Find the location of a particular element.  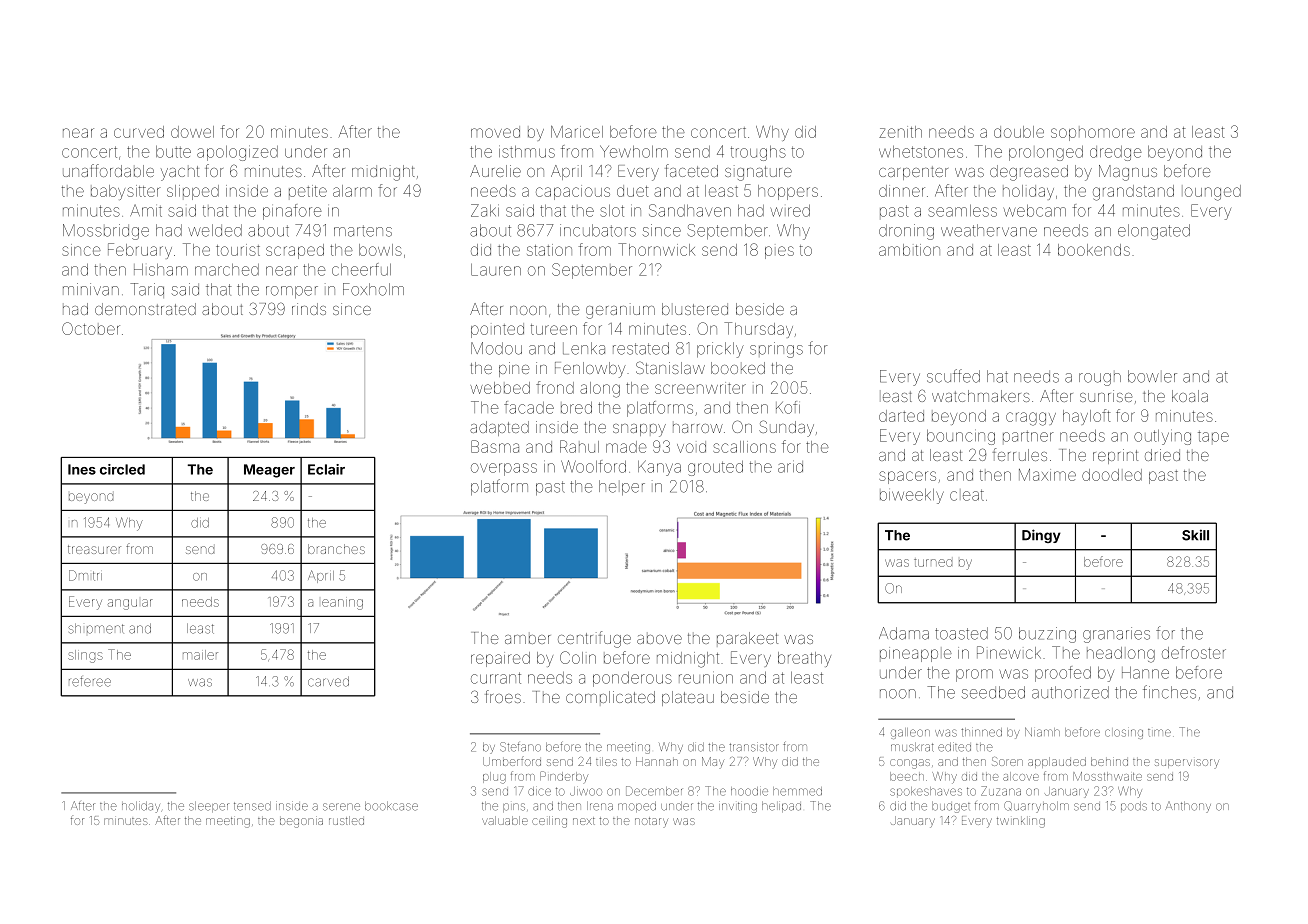

supervisory is located at coordinates (1187, 764).
